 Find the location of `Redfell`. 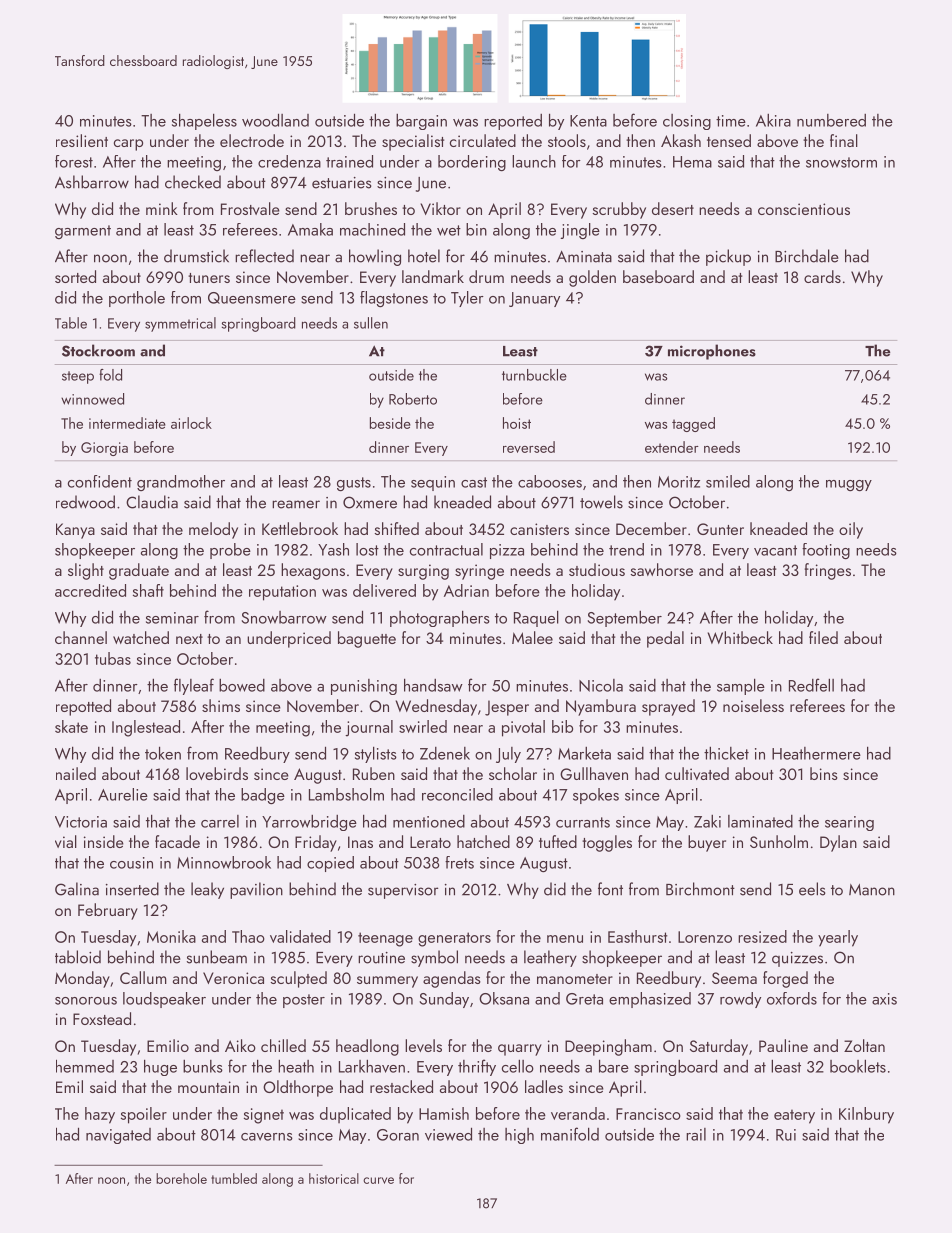

Redfell is located at coordinates (811, 685).
